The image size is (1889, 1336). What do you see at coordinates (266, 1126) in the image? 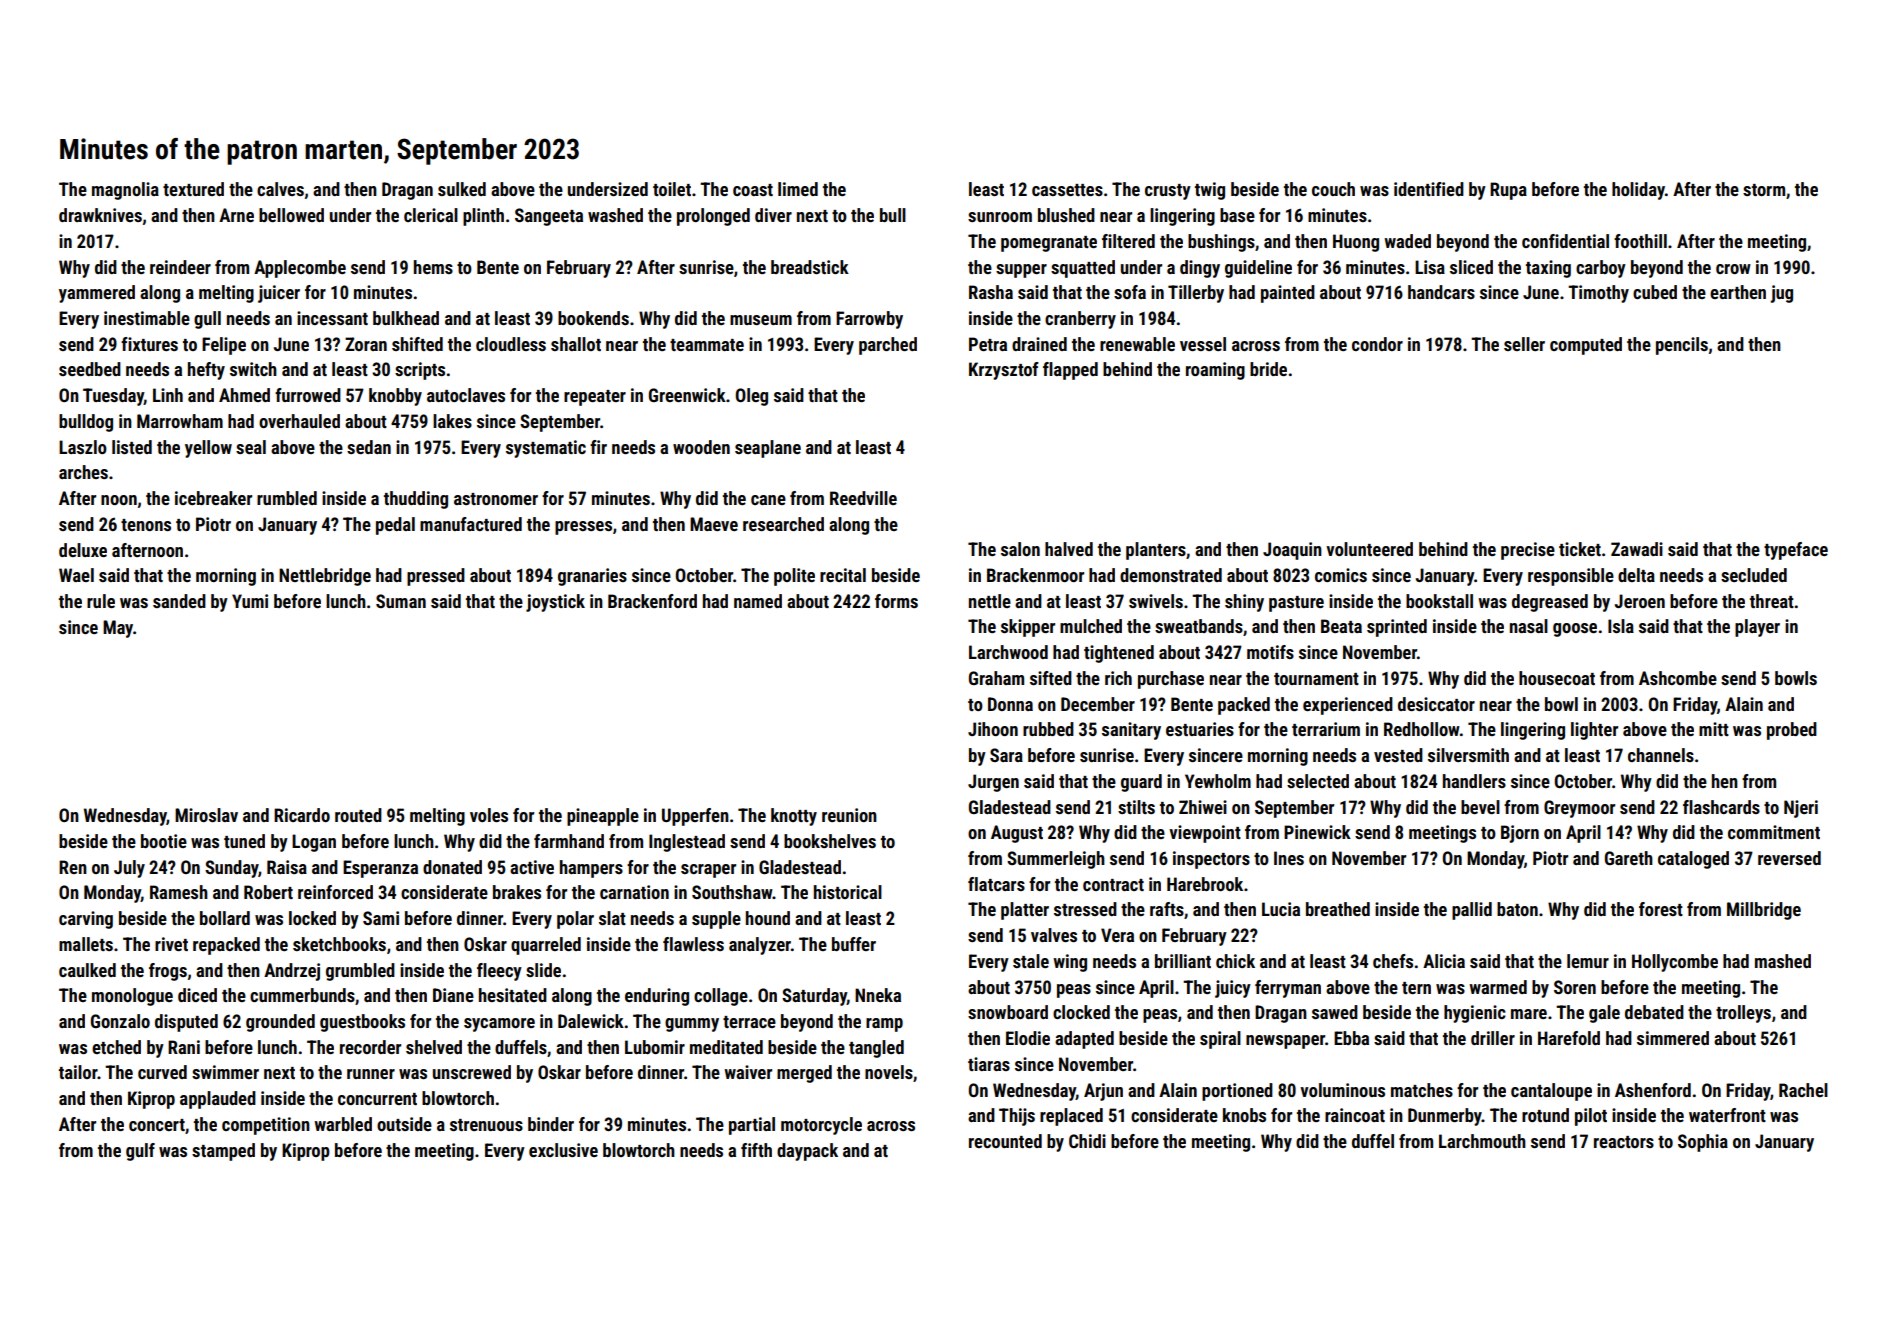
I see `competition` at bounding box center [266, 1126].
